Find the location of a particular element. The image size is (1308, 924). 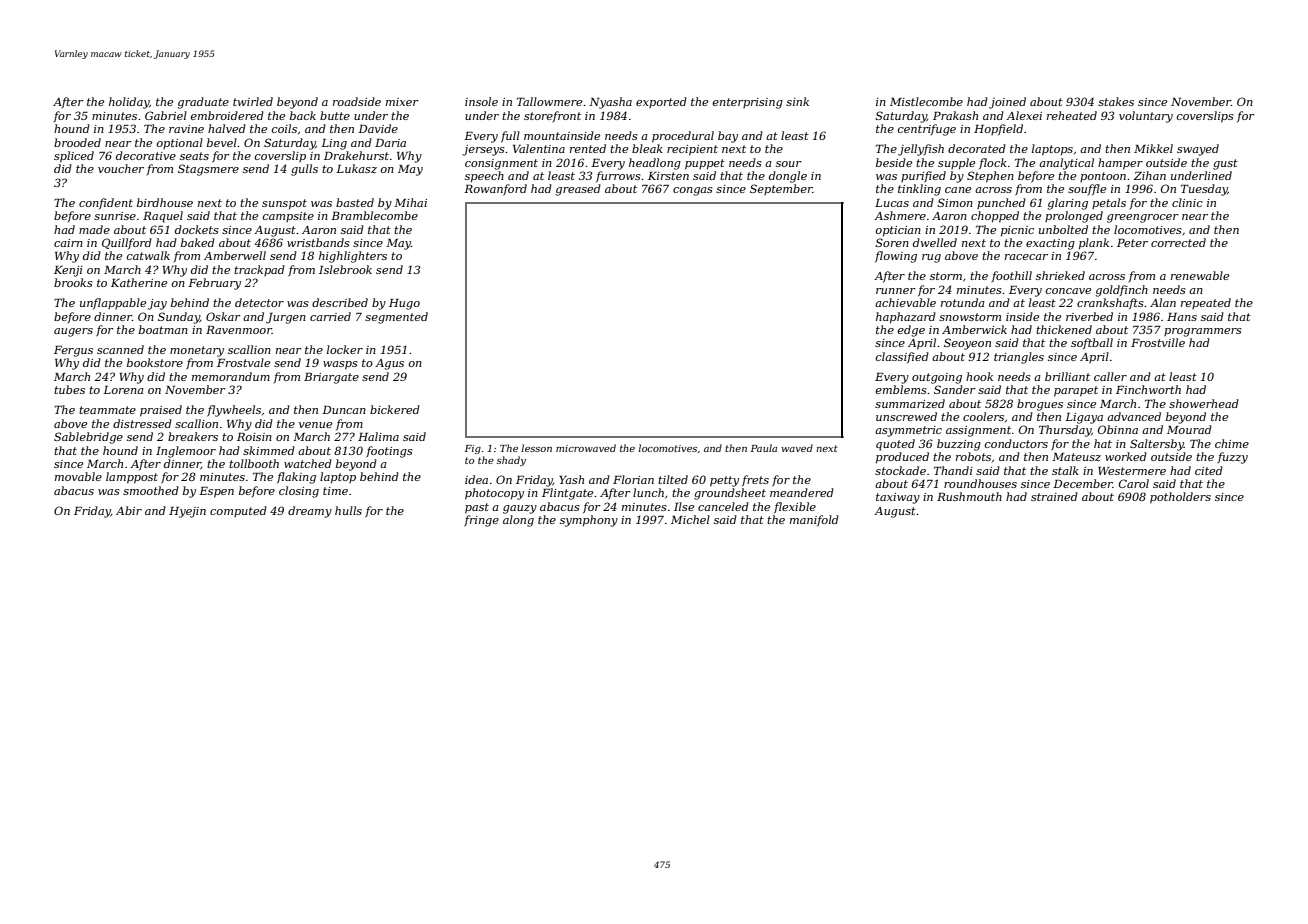

Abir is located at coordinates (129, 510).
